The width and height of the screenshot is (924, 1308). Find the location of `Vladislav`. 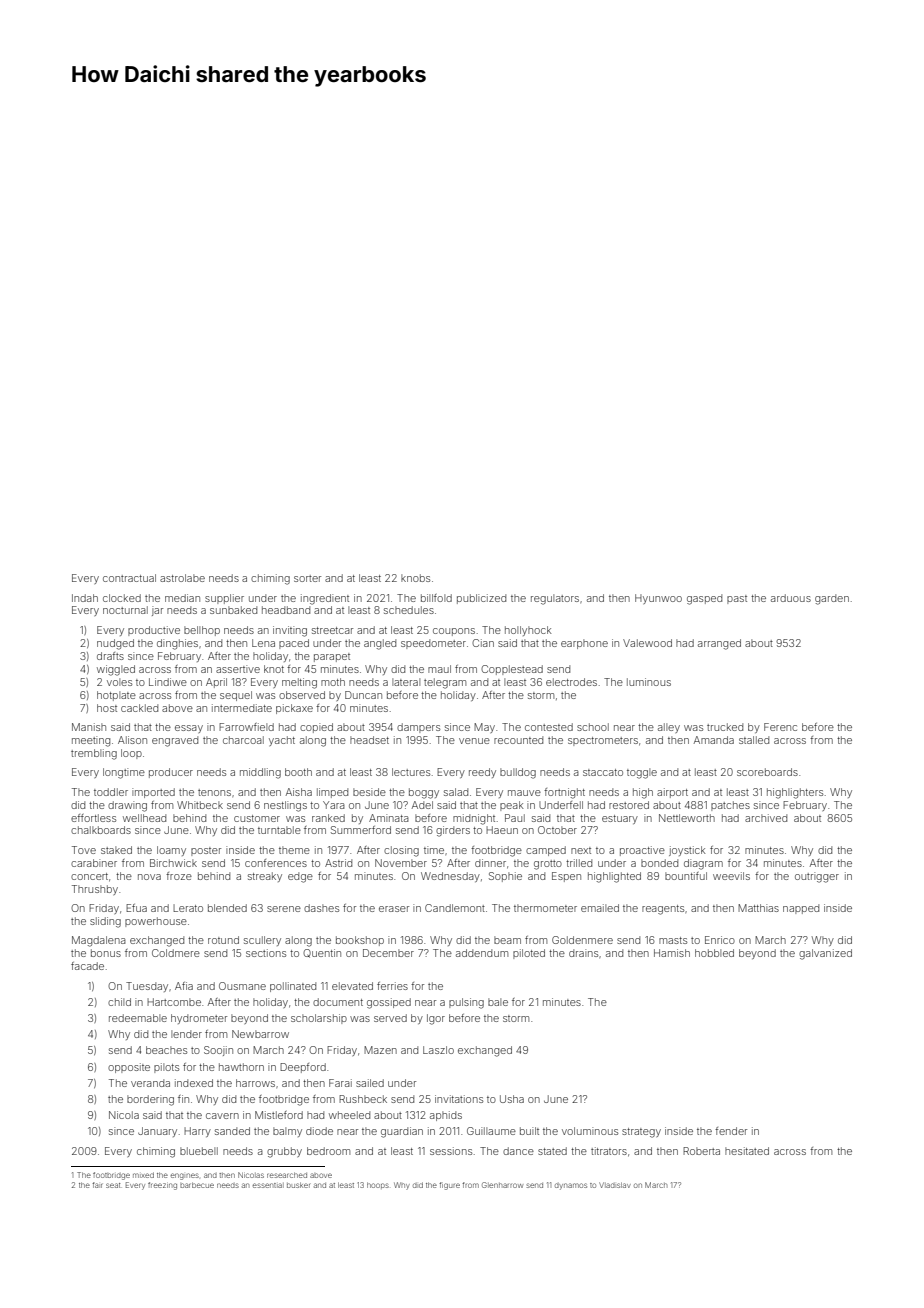

Vladislav is located at coordinates (615, 1185).
